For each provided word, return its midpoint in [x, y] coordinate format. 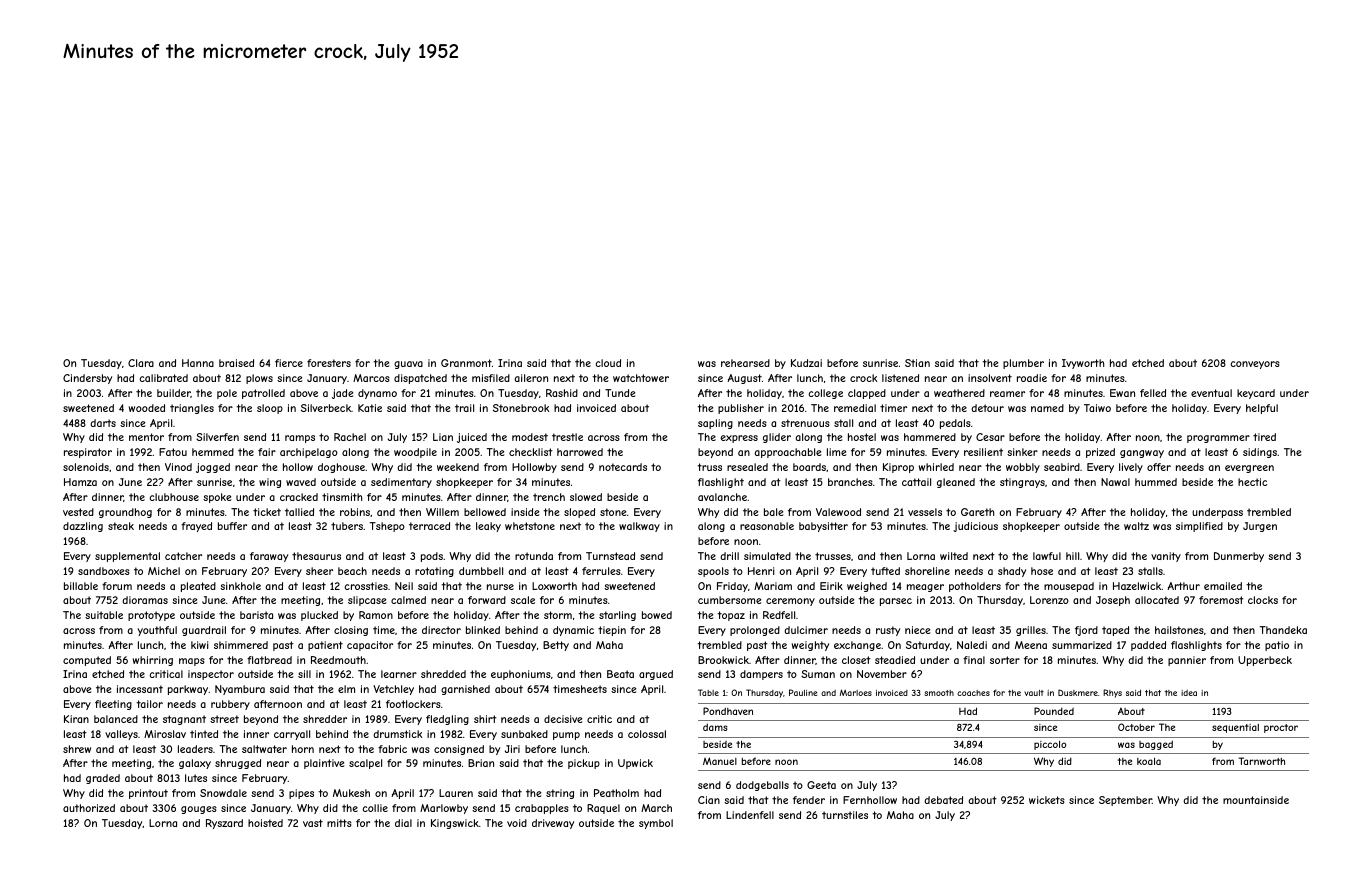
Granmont [466, 363]
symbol [656, 824]
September [1125, 801]
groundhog [125, 513]
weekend [458, 467]
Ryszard [224, 824]
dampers [761, 675]
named [1047, 408]
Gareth [977, 512]
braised [236, 363]
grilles [1031, 631]
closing [351, 631]
